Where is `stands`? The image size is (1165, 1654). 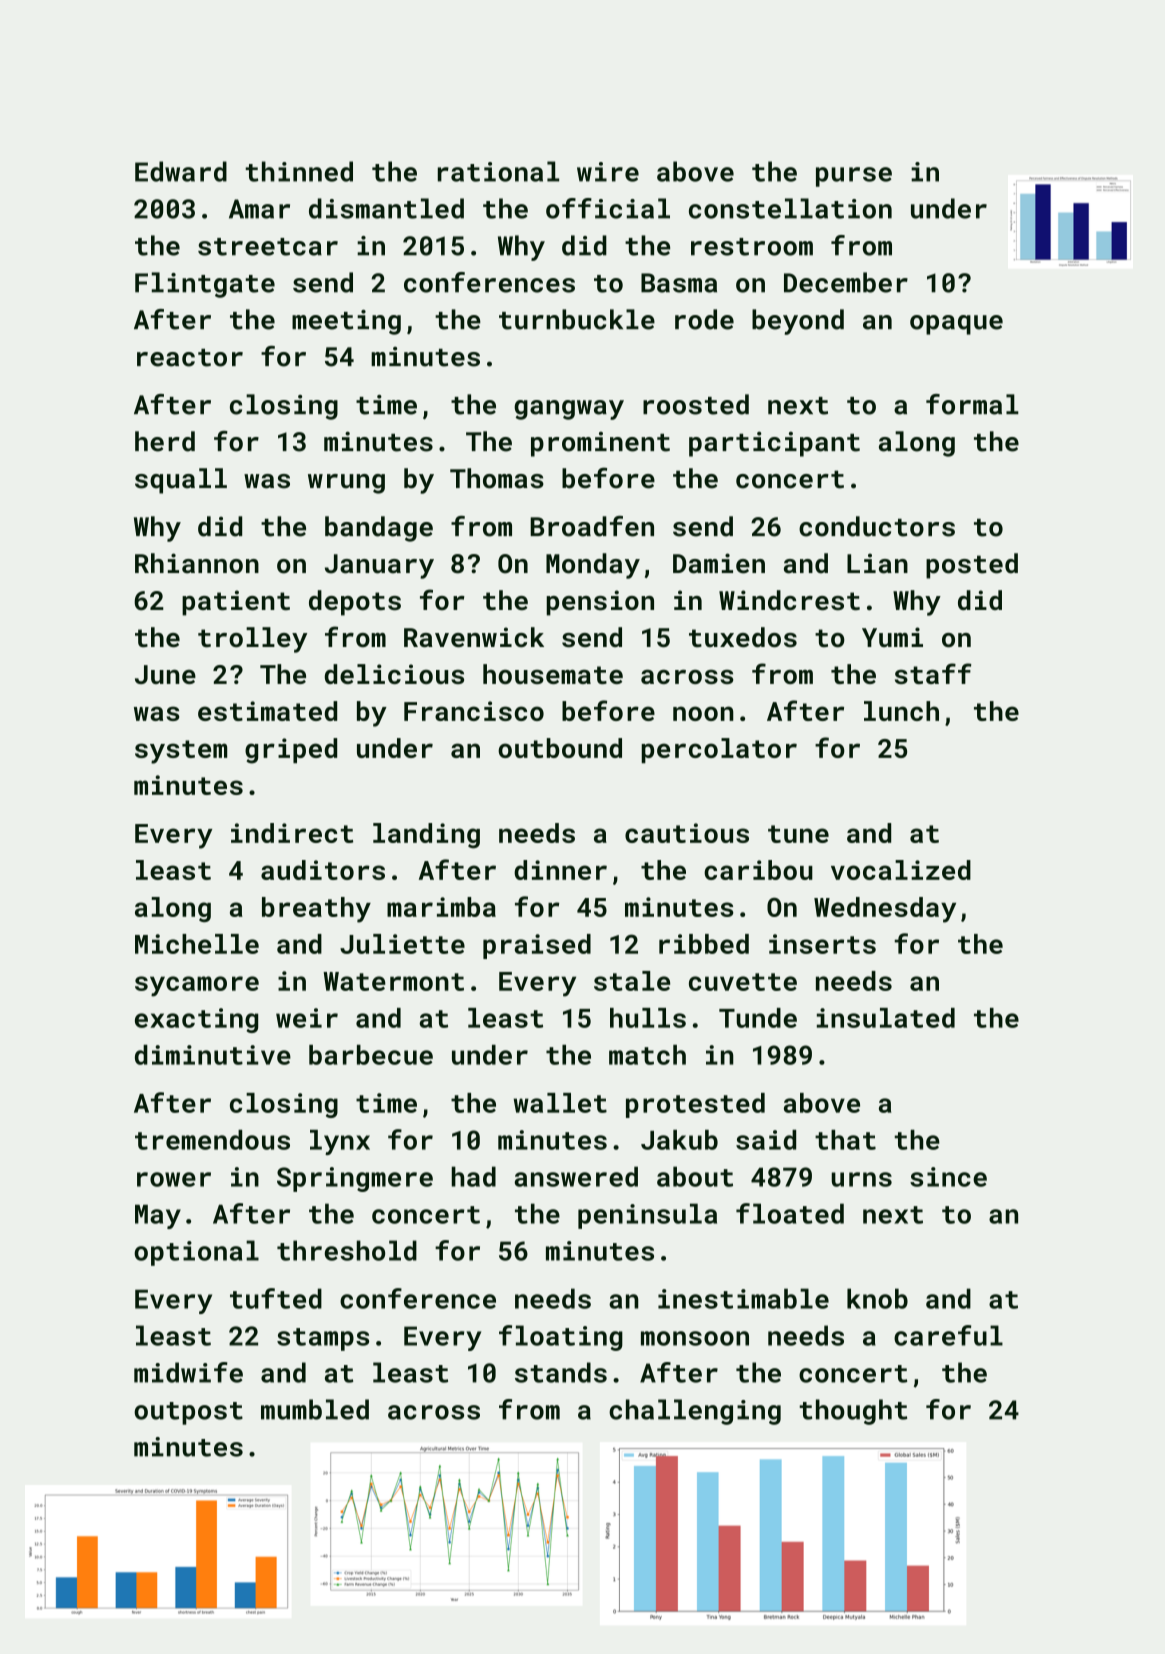 stands is located at coordinates (561, 1372).
